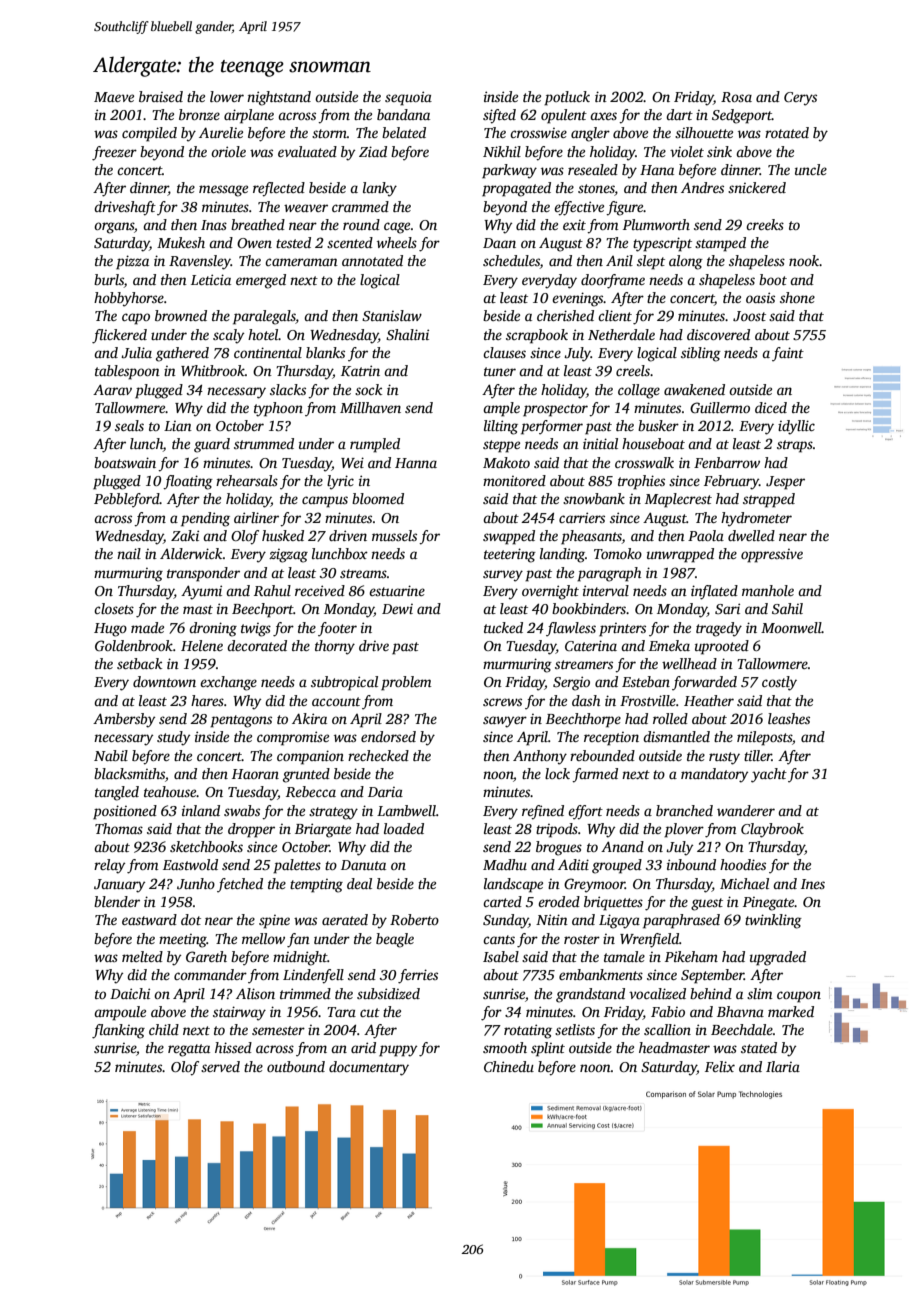 Image resolution: width=924 pixels, height=1308 pixels. Describe the element at coordinates (559, 901) in the image. I see `eroded` at that location.
